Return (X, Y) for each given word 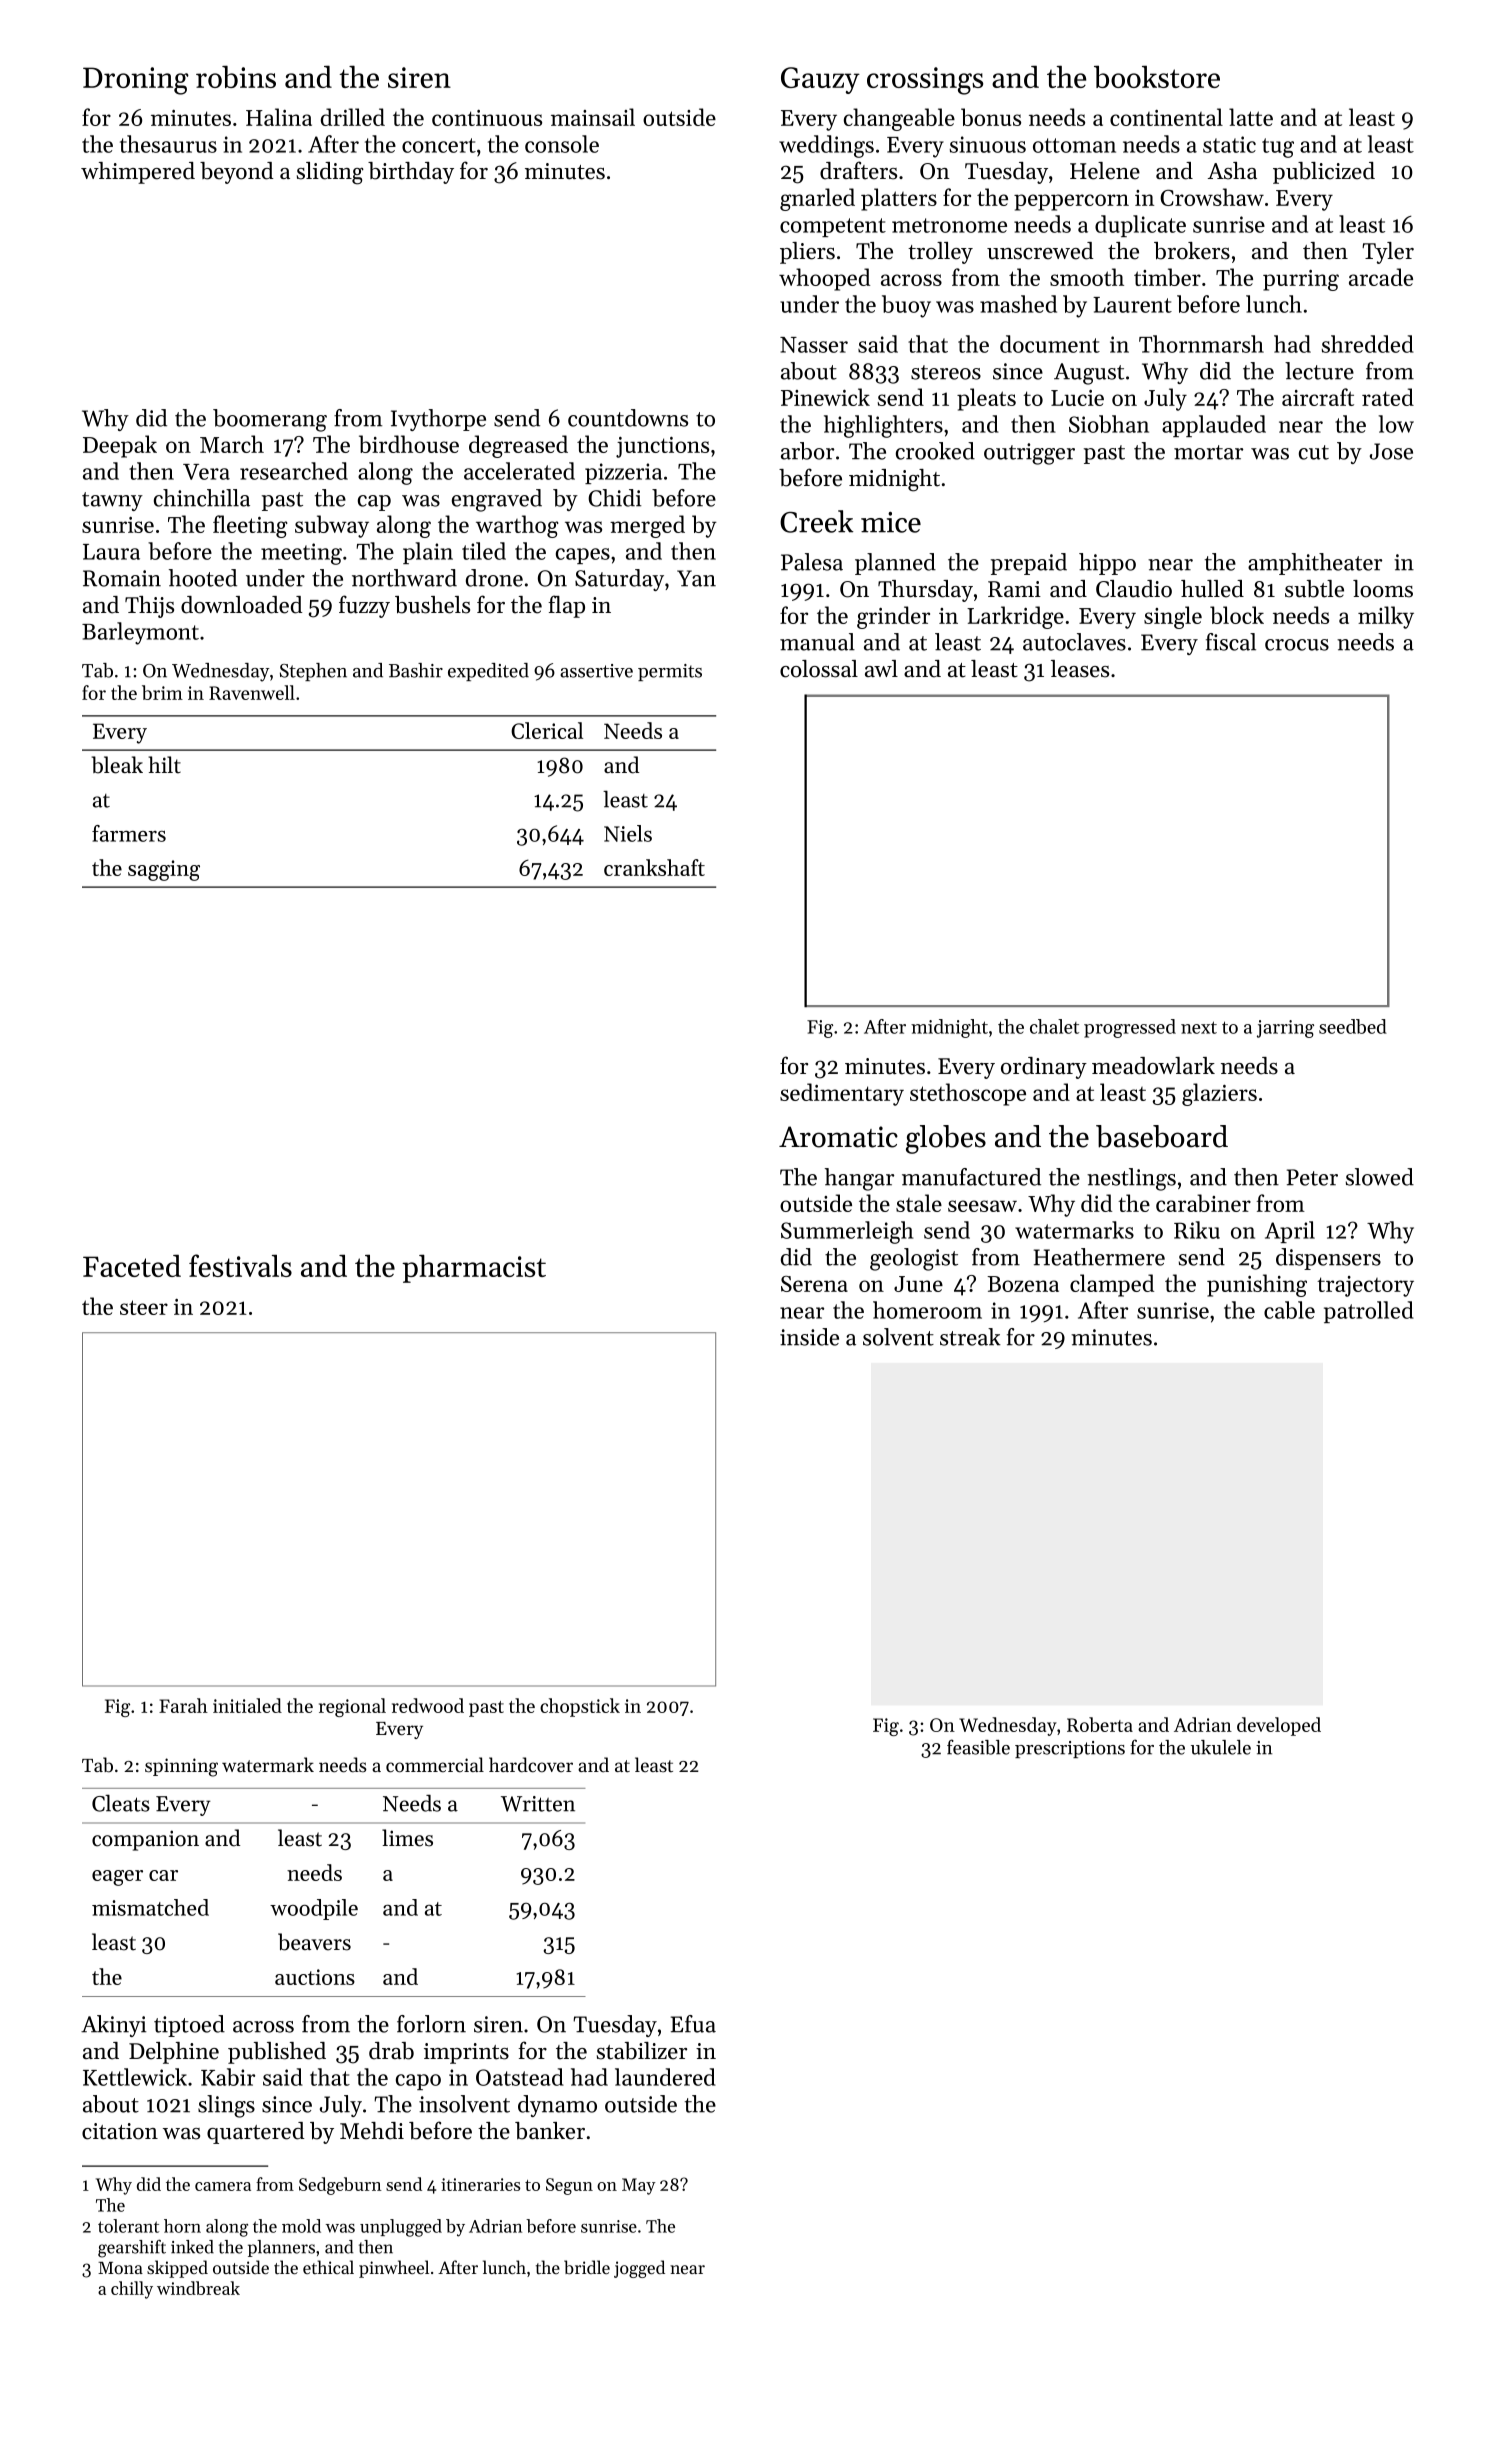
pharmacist (474, 1268)
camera (223, 2186)
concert (439, 145)
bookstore (1157, 76)
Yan (696, 578)
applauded (1214, 426)
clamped (1112, 1285)
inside (809, 1337)
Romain (122, 578)
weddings (826, 146)
